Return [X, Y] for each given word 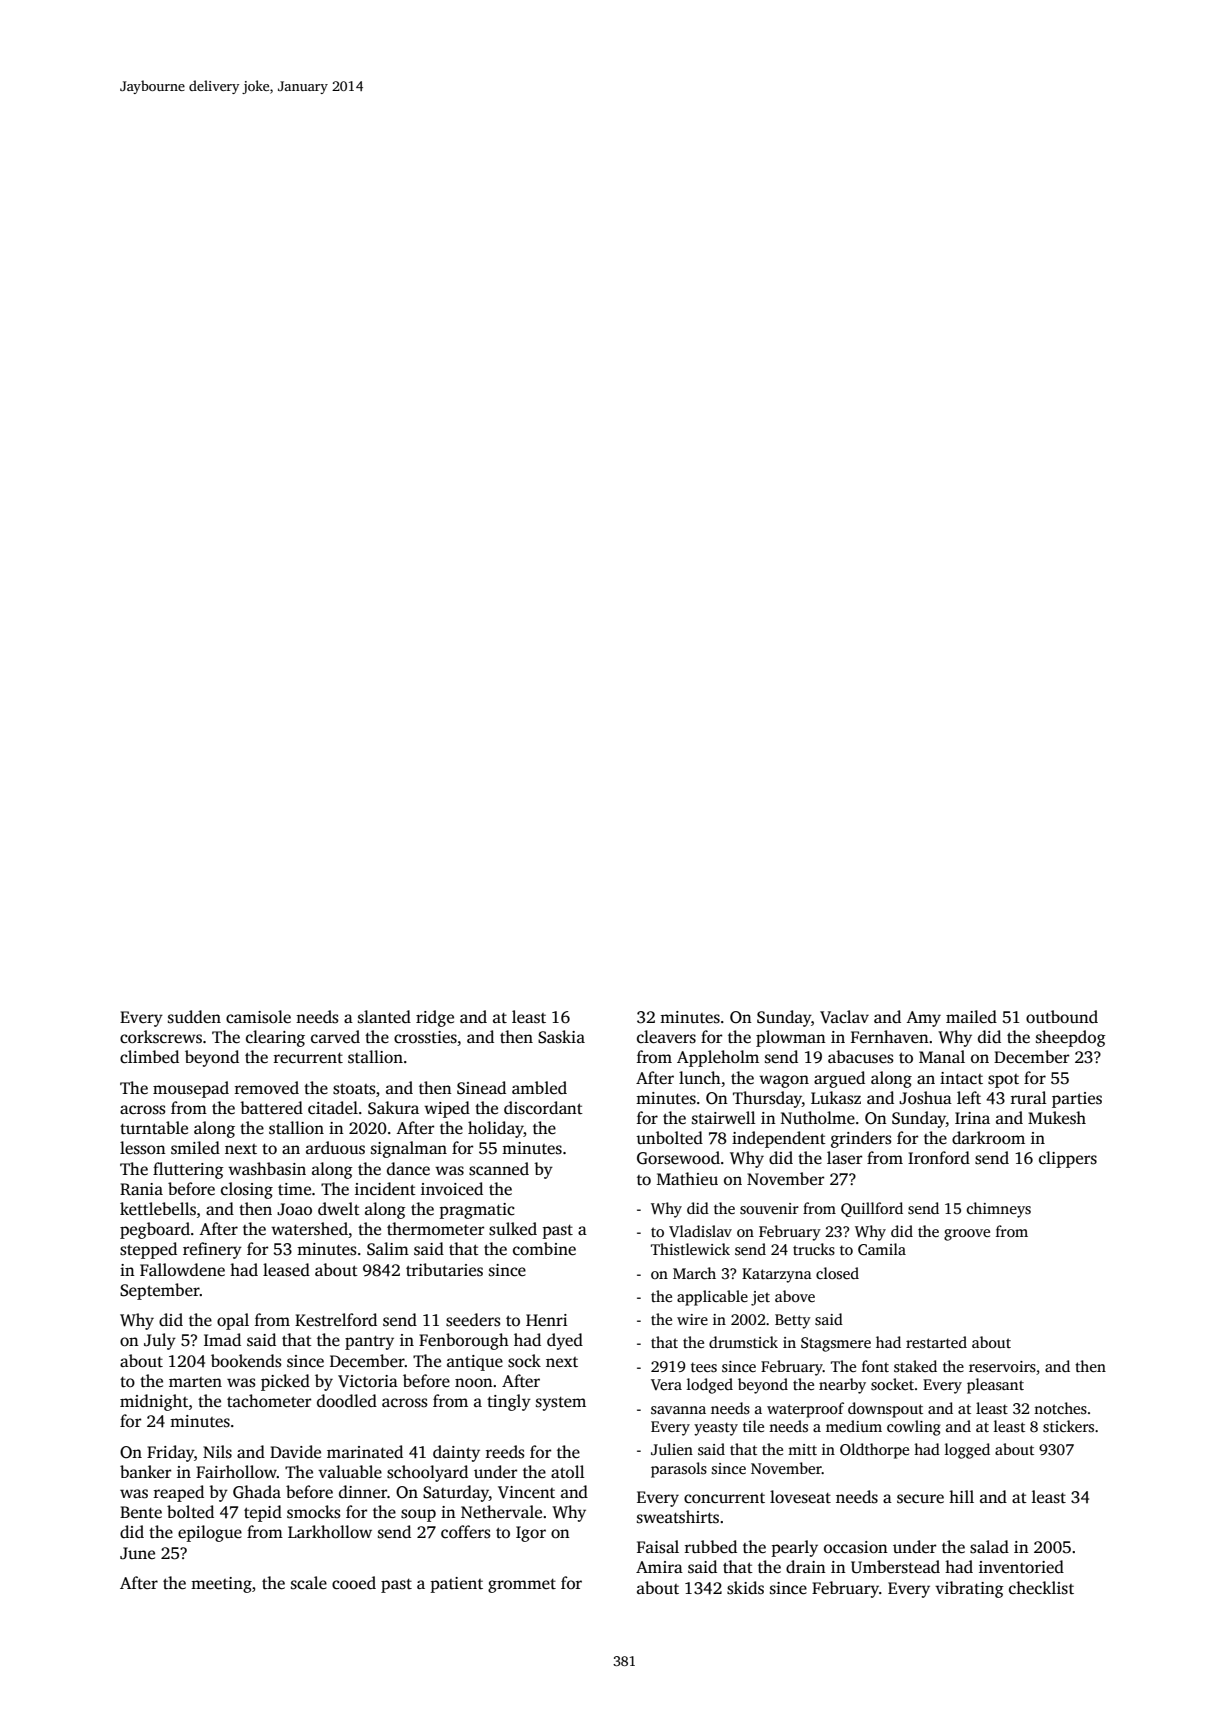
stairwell [724, 1118]
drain [806, 1566]
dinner [363, 1491]
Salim [388, 1249]
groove [967, 1235]
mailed [971, 1017]
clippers [1068, 1159]
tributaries [444, 1270]
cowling [914, 1428]
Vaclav [844, 1017]
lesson [143, 1148]
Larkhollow [330, 1532]
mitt [802, 1449]
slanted [384, 1017]
